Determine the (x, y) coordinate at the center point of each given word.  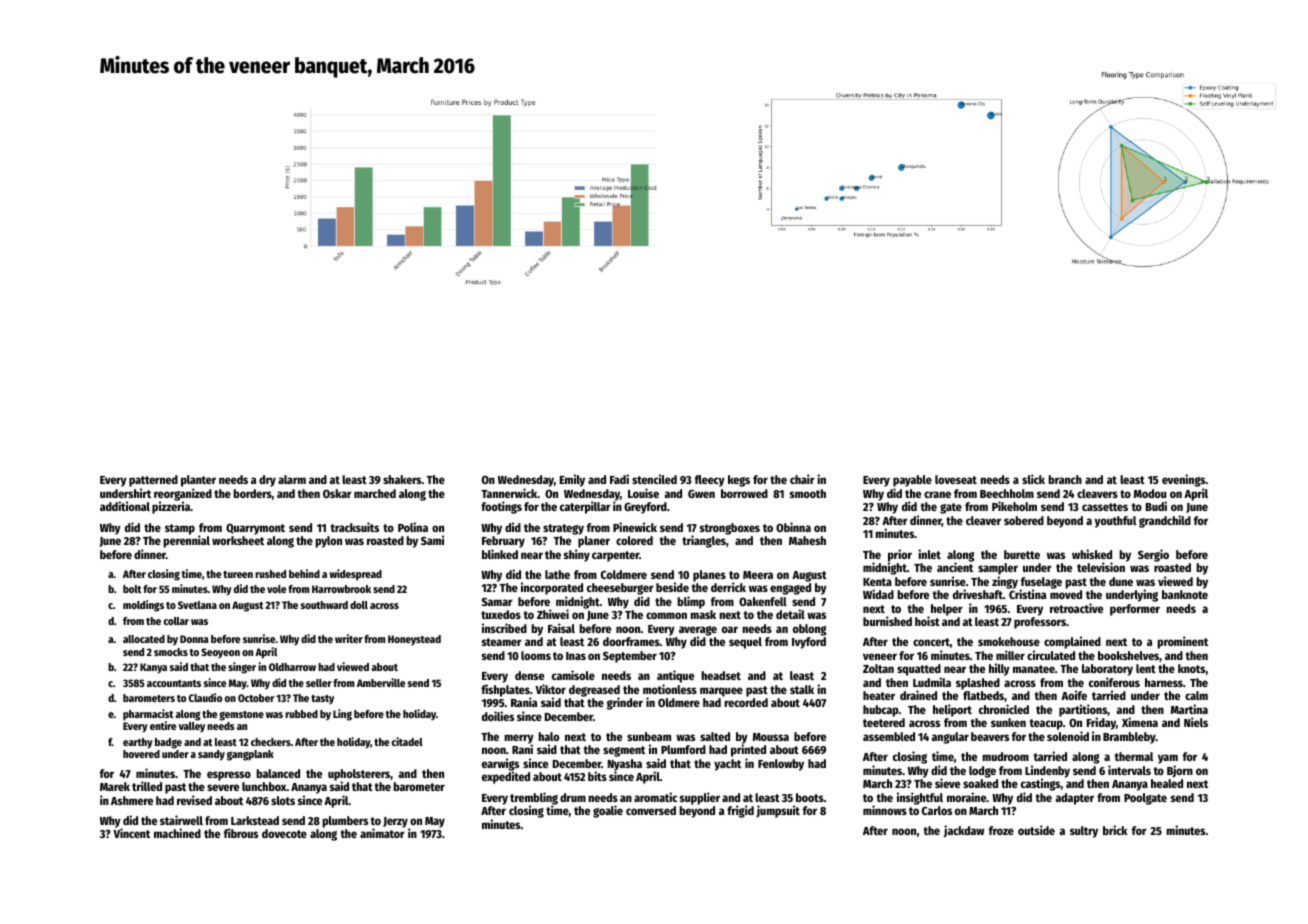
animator (382, 833)
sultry (1084, 832)
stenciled (654, 479)
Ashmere (132, 800)
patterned (153, 481)
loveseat (956, 479)
